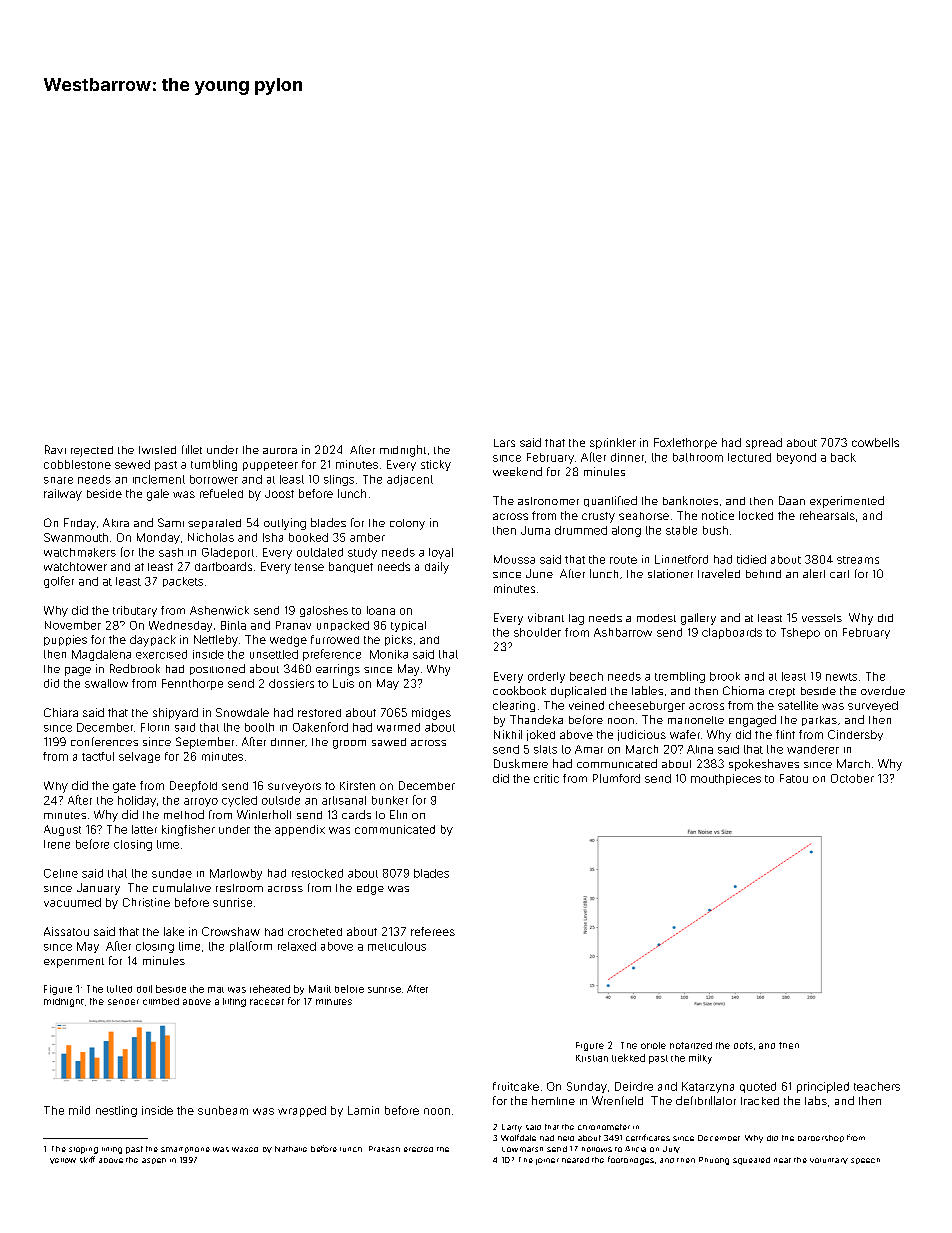 Image resolution: width=952 pixels, height=1233 pixels. I want to click on Lamin, so click(363, 1110).
